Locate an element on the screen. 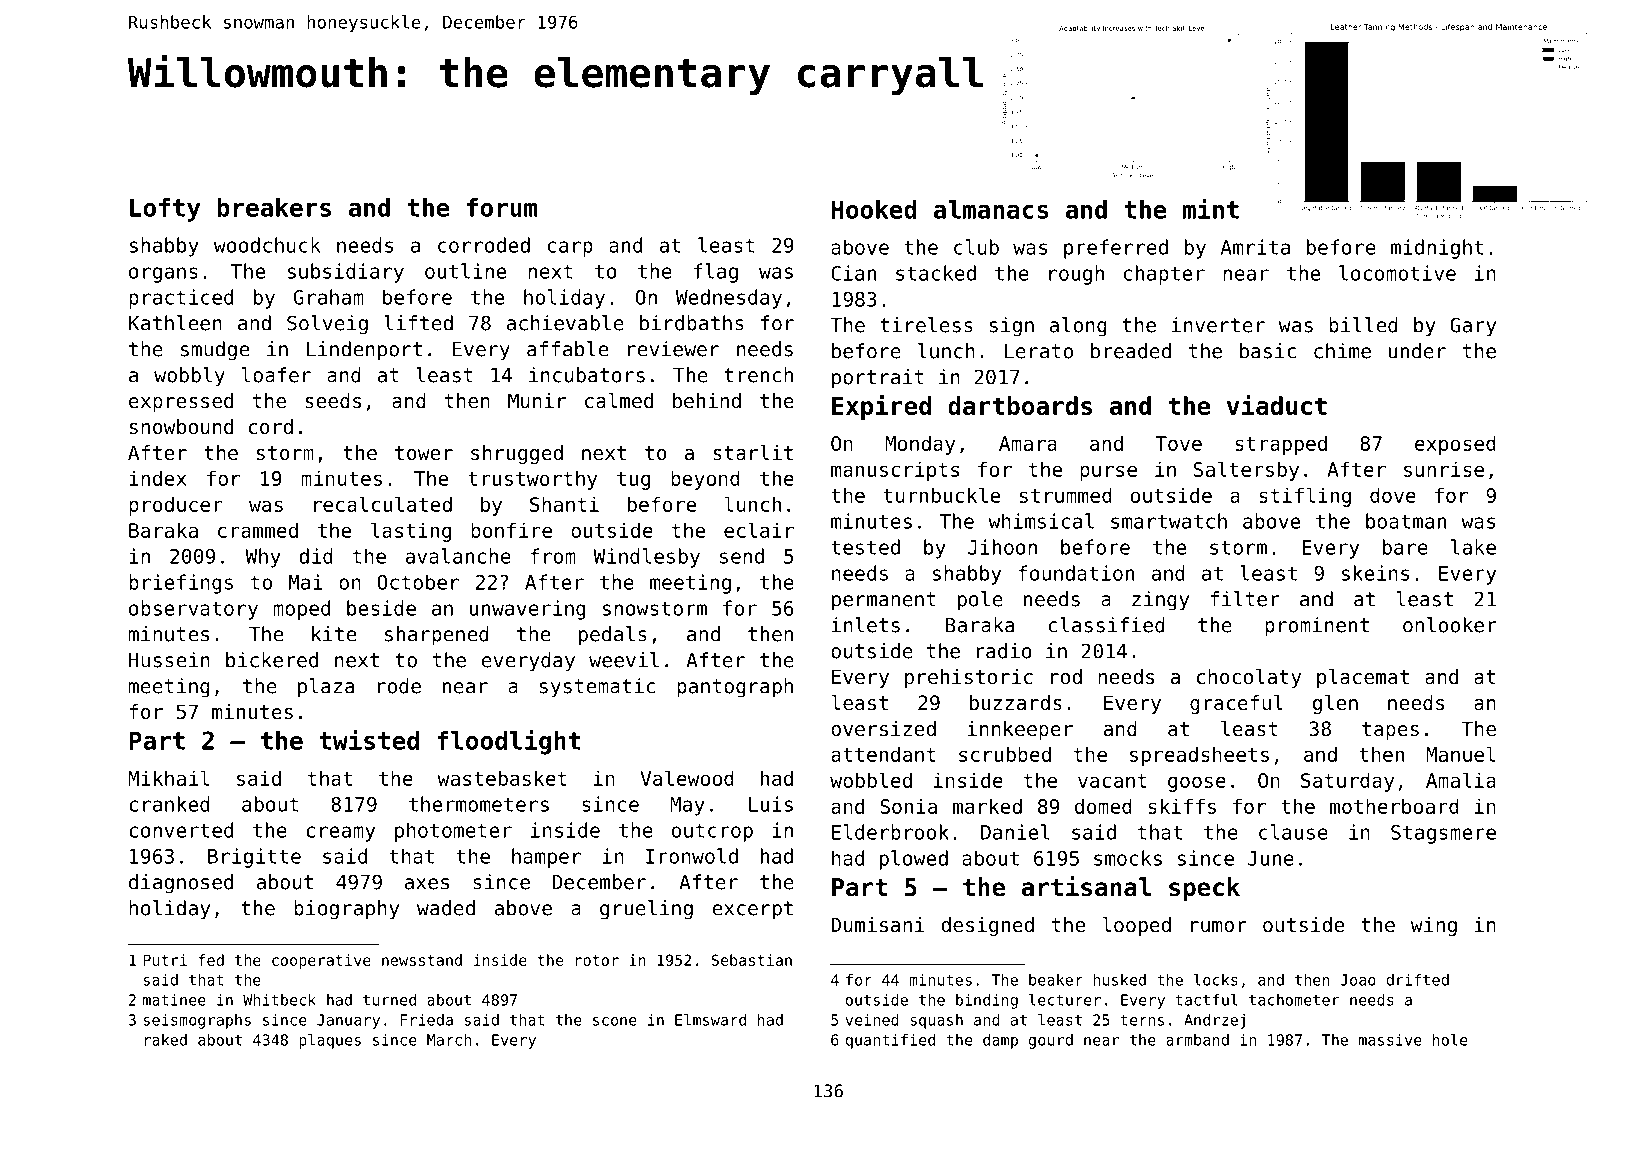 The height and width of the screenshot is (1149, 1625). turned is located at coordinates (389, 1000).
